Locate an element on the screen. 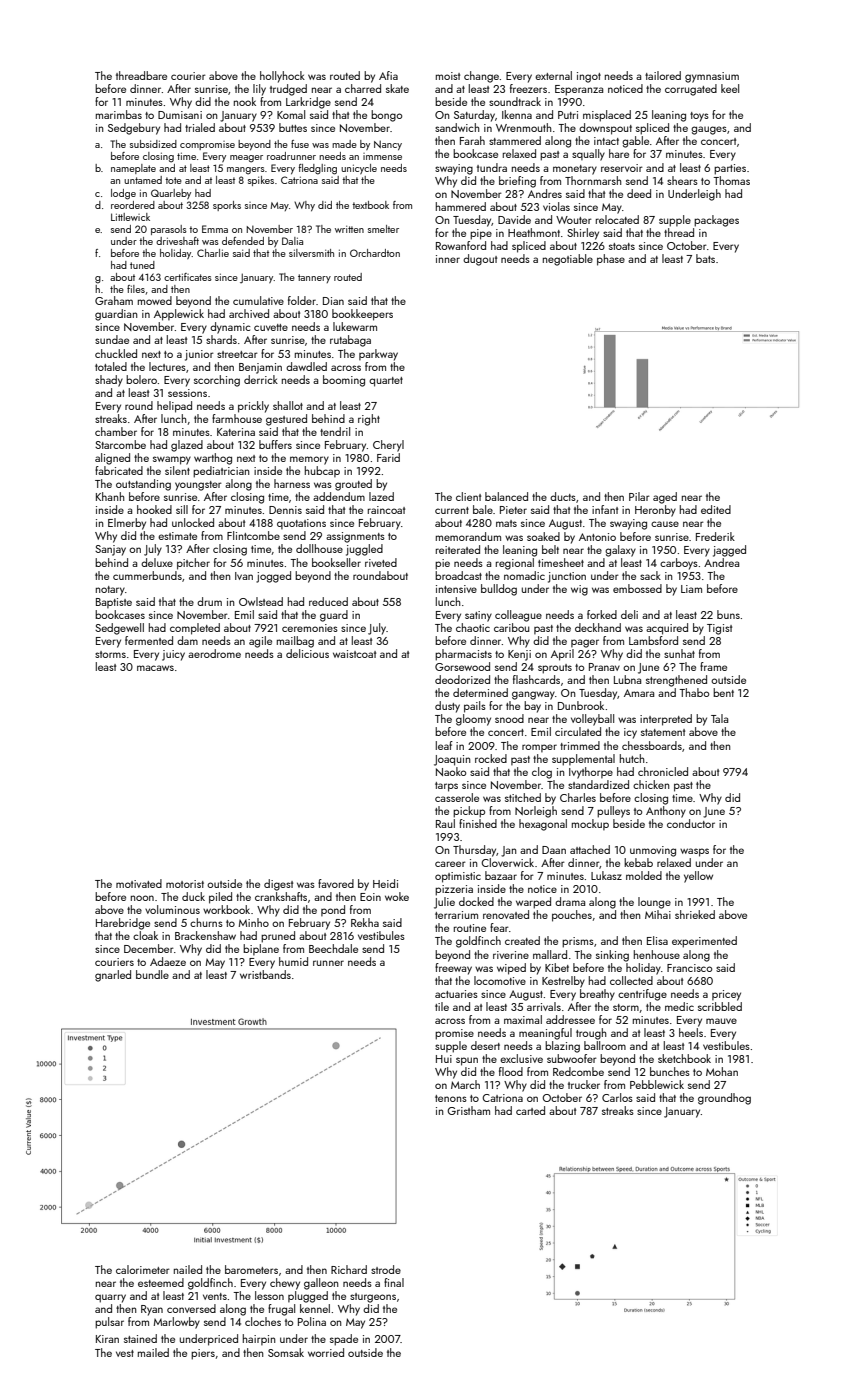 The image size is (849, 1400). edited is located at coordinates (716, 509).
